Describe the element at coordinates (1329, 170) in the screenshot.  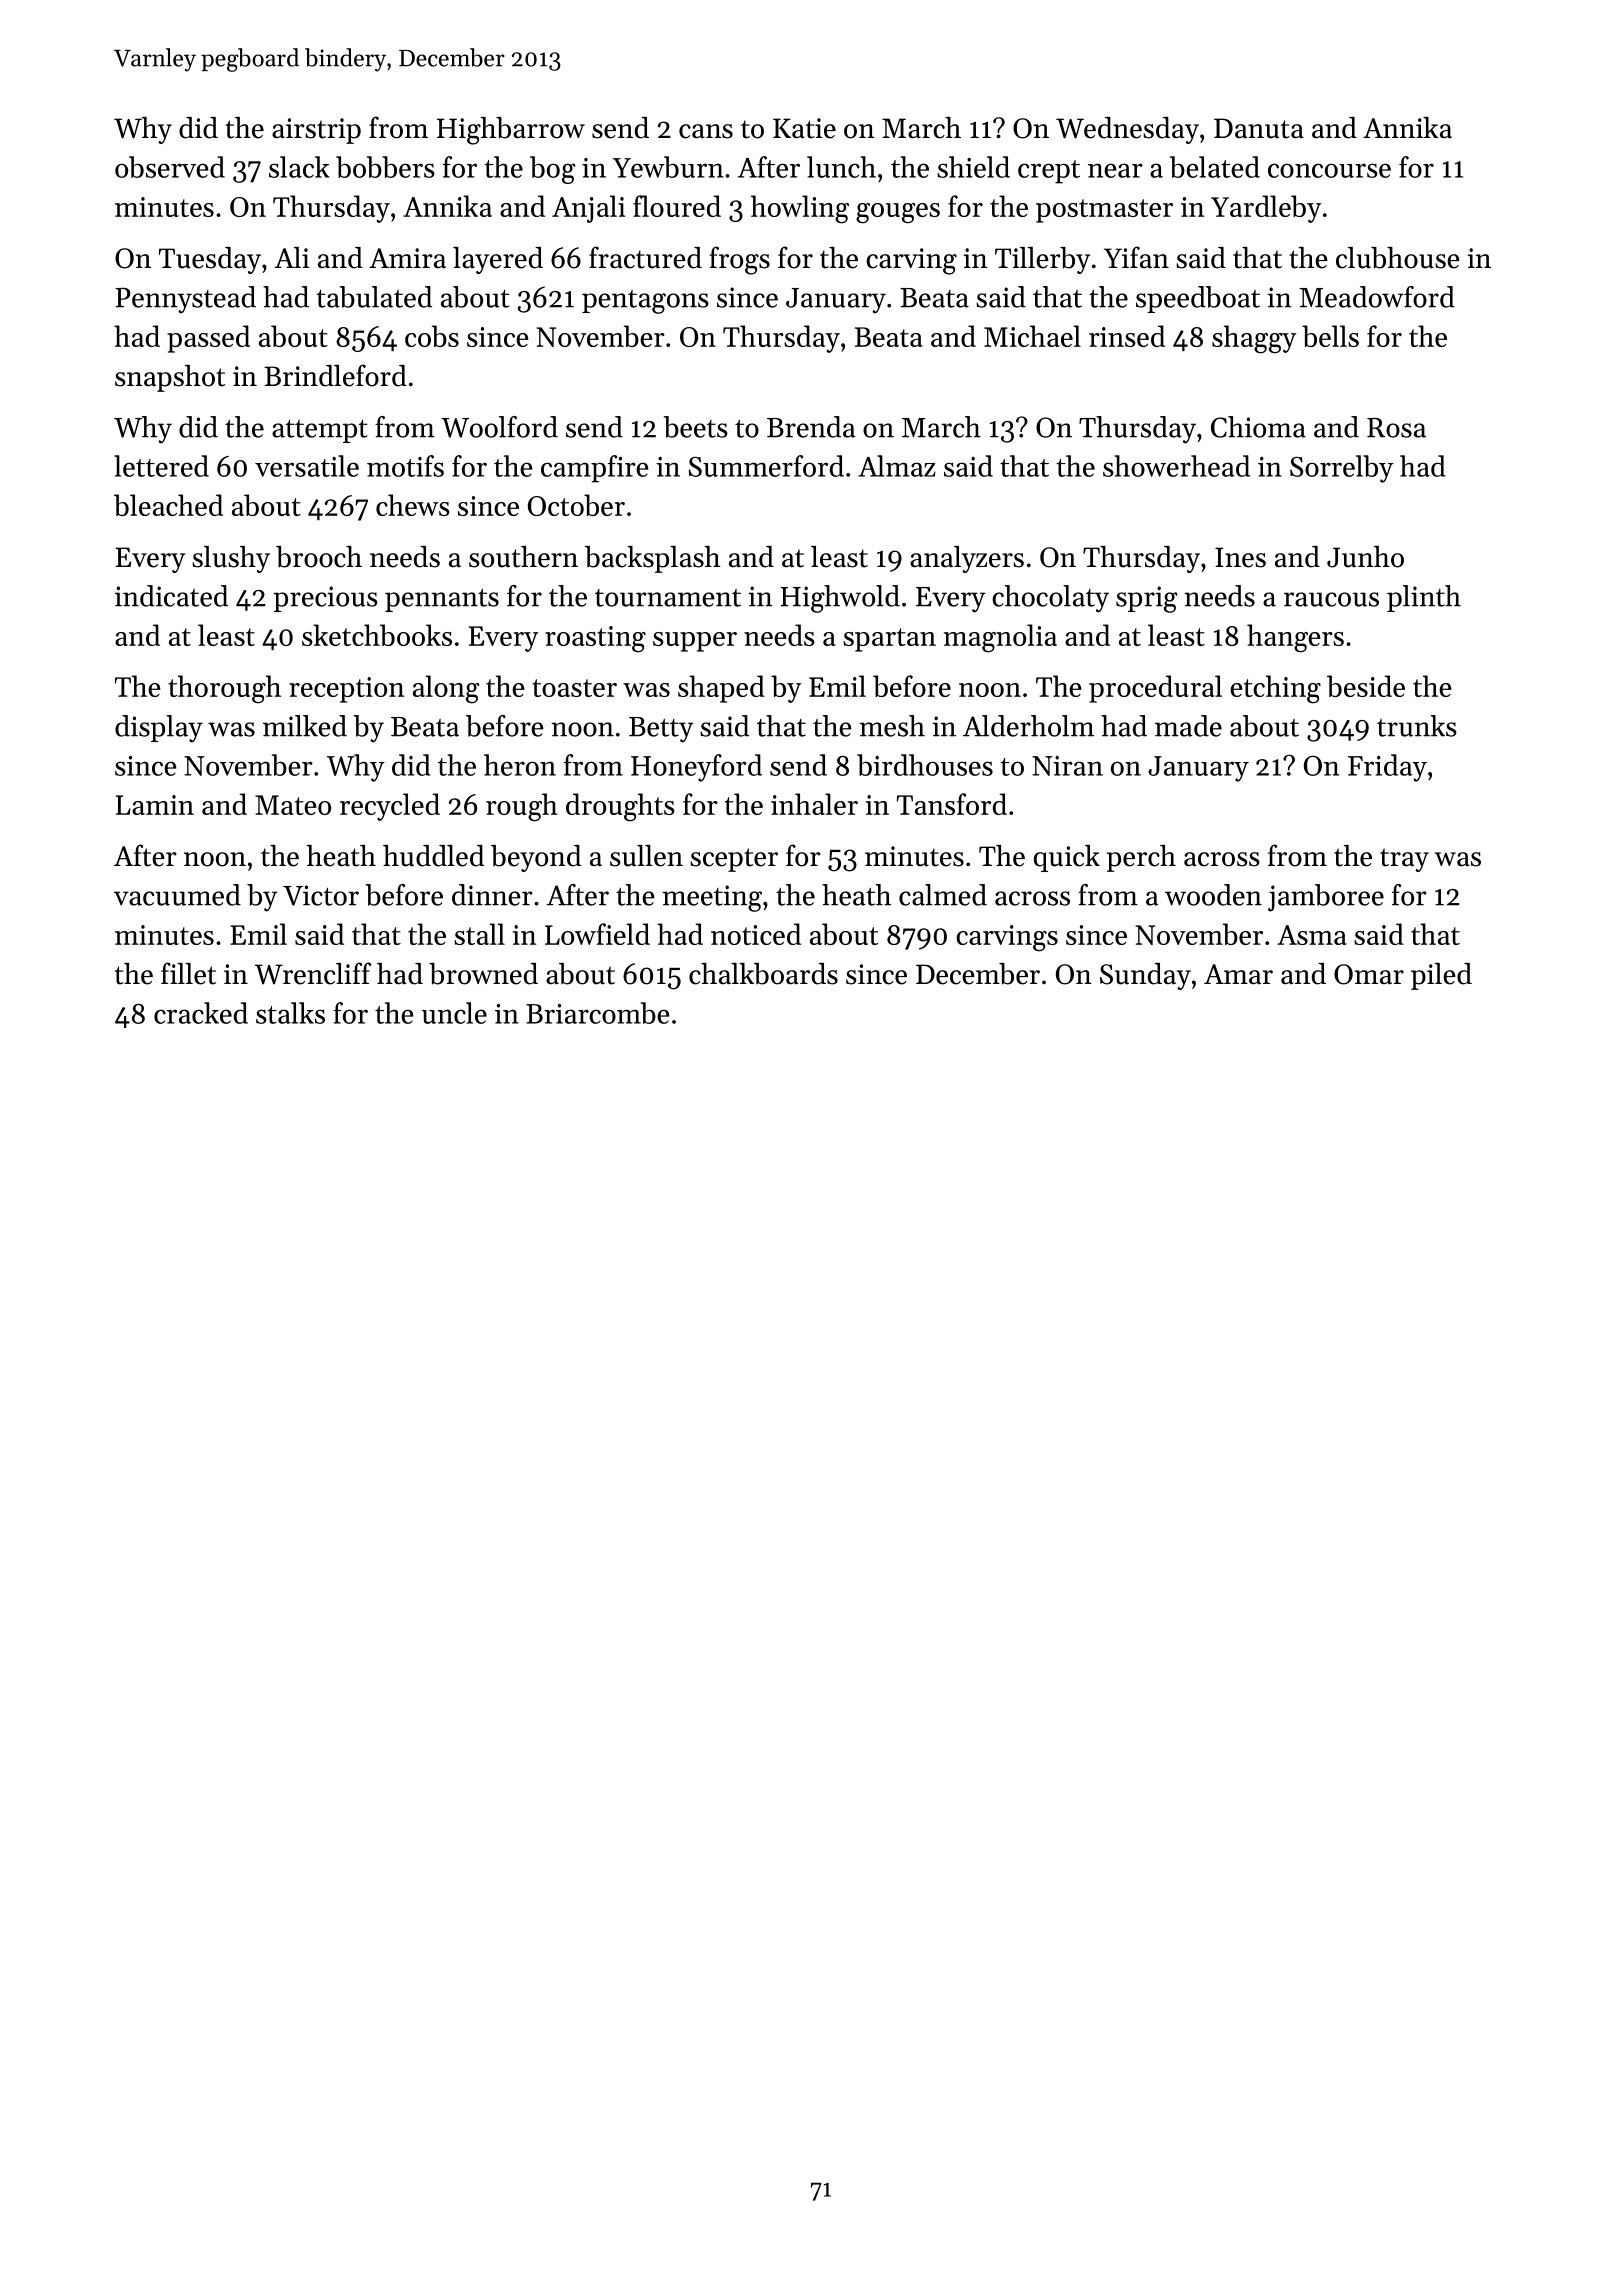
I see `concourse` at that location.
